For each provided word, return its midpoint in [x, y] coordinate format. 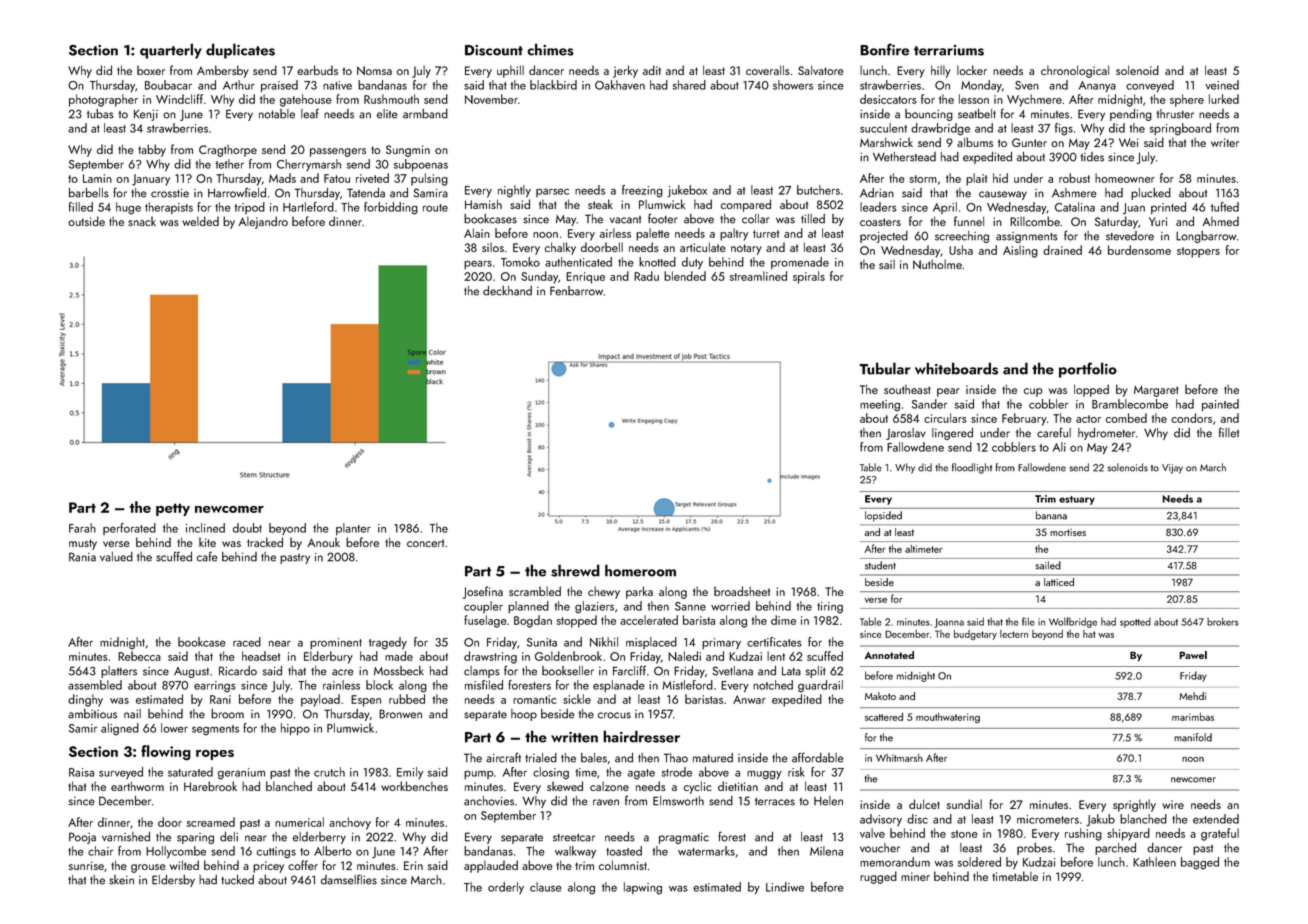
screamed [211, 822]
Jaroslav [906, 434]
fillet [1229, 432]
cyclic [698, 787]
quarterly [171, 51]
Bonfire [884, 49]
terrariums [949, 50]
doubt [247, 528]
